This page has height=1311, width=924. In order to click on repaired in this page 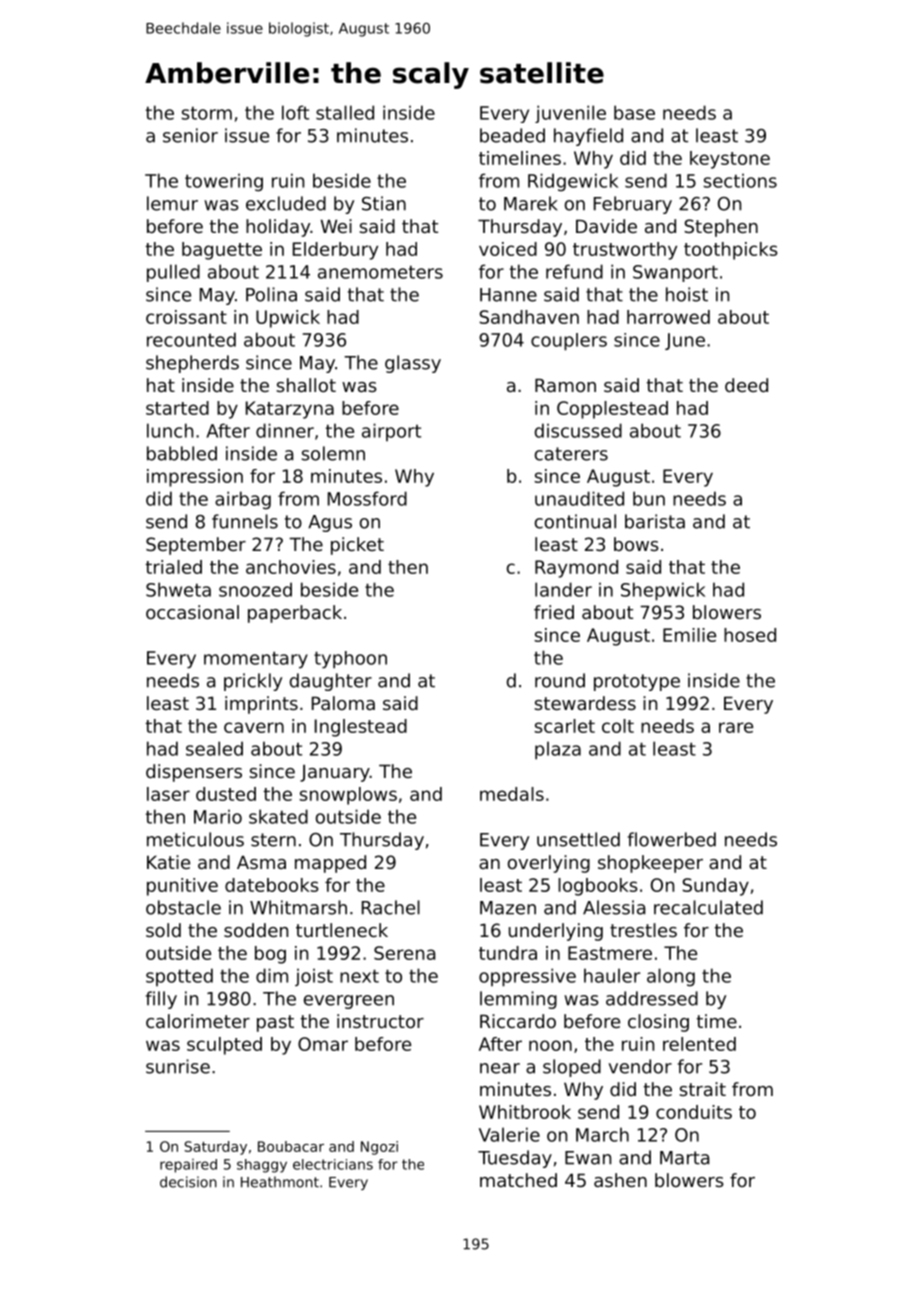, I will do `click(188, 1166)`.
